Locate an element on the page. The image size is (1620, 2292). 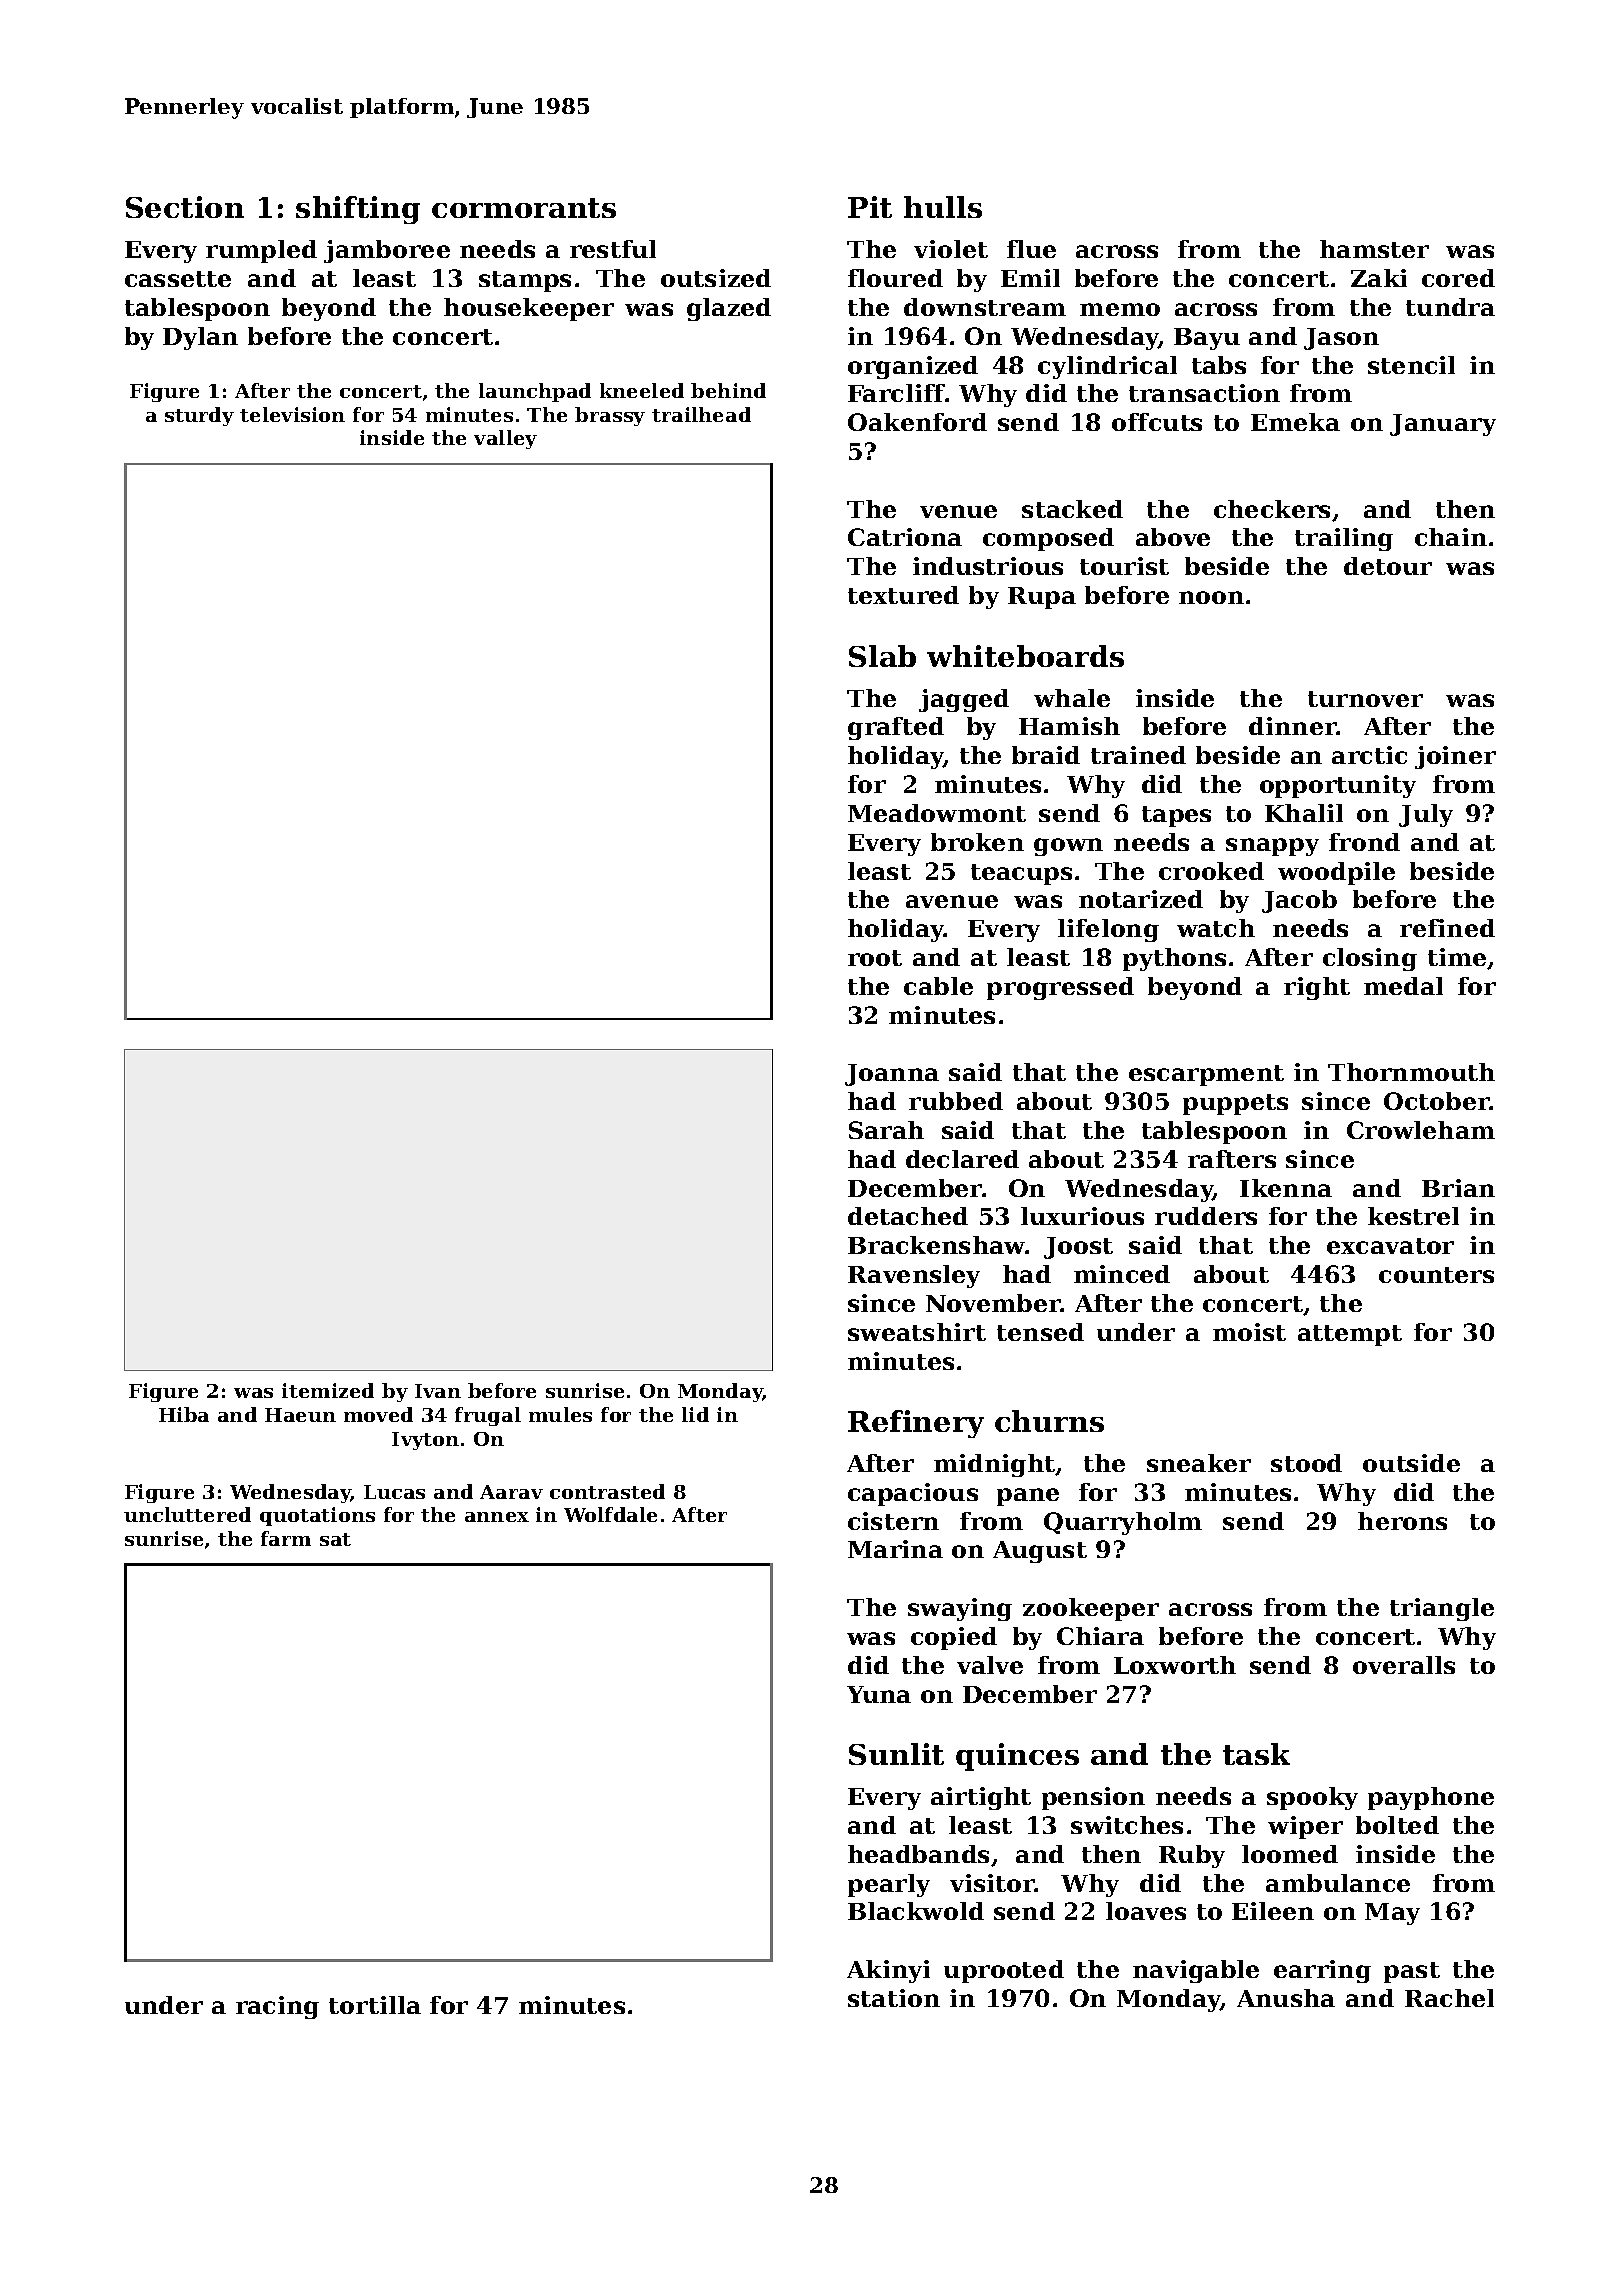
racing is located at coordinates (277, 2007).
